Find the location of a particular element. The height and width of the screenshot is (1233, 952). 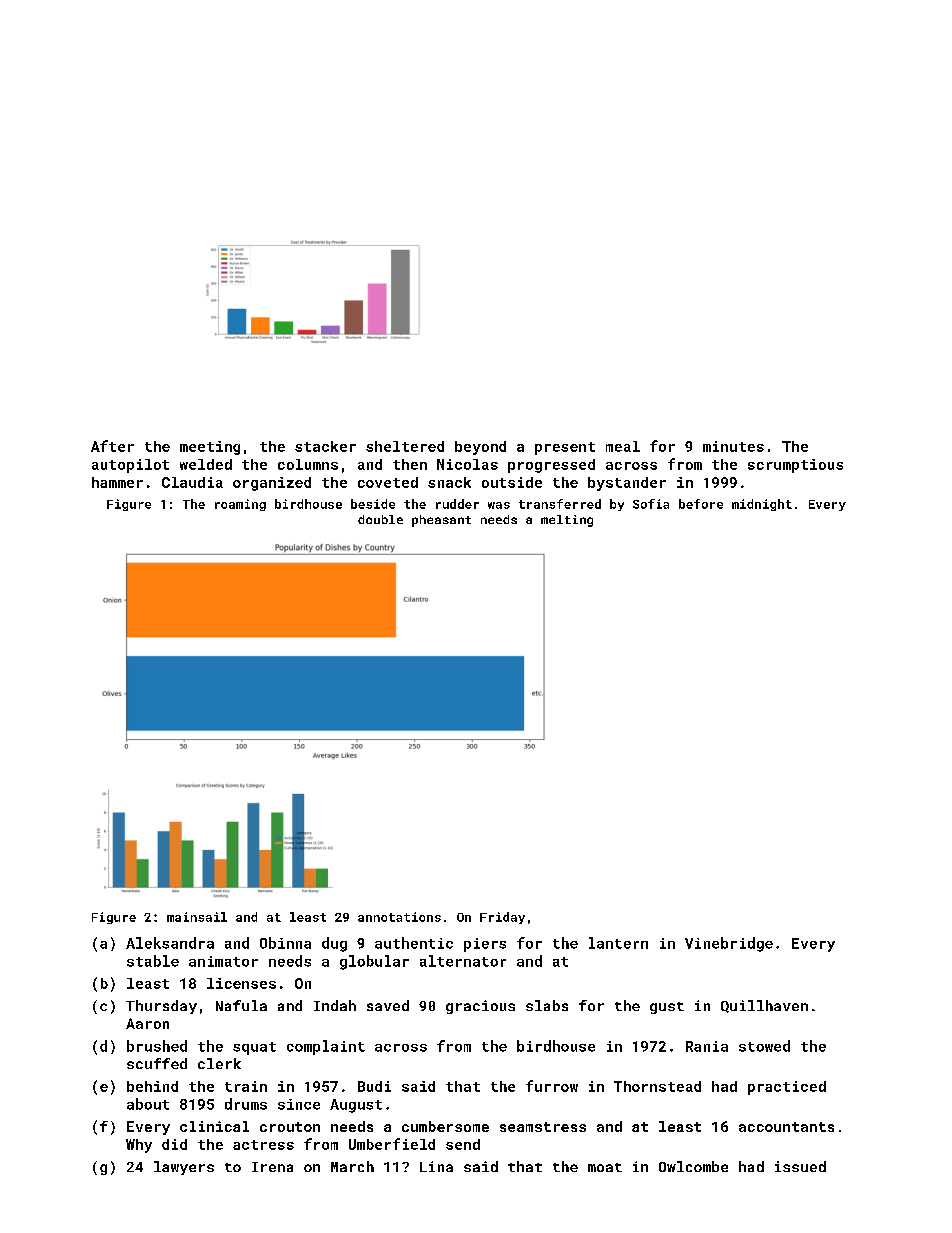

lantern is located at coordinates (618, 943).
